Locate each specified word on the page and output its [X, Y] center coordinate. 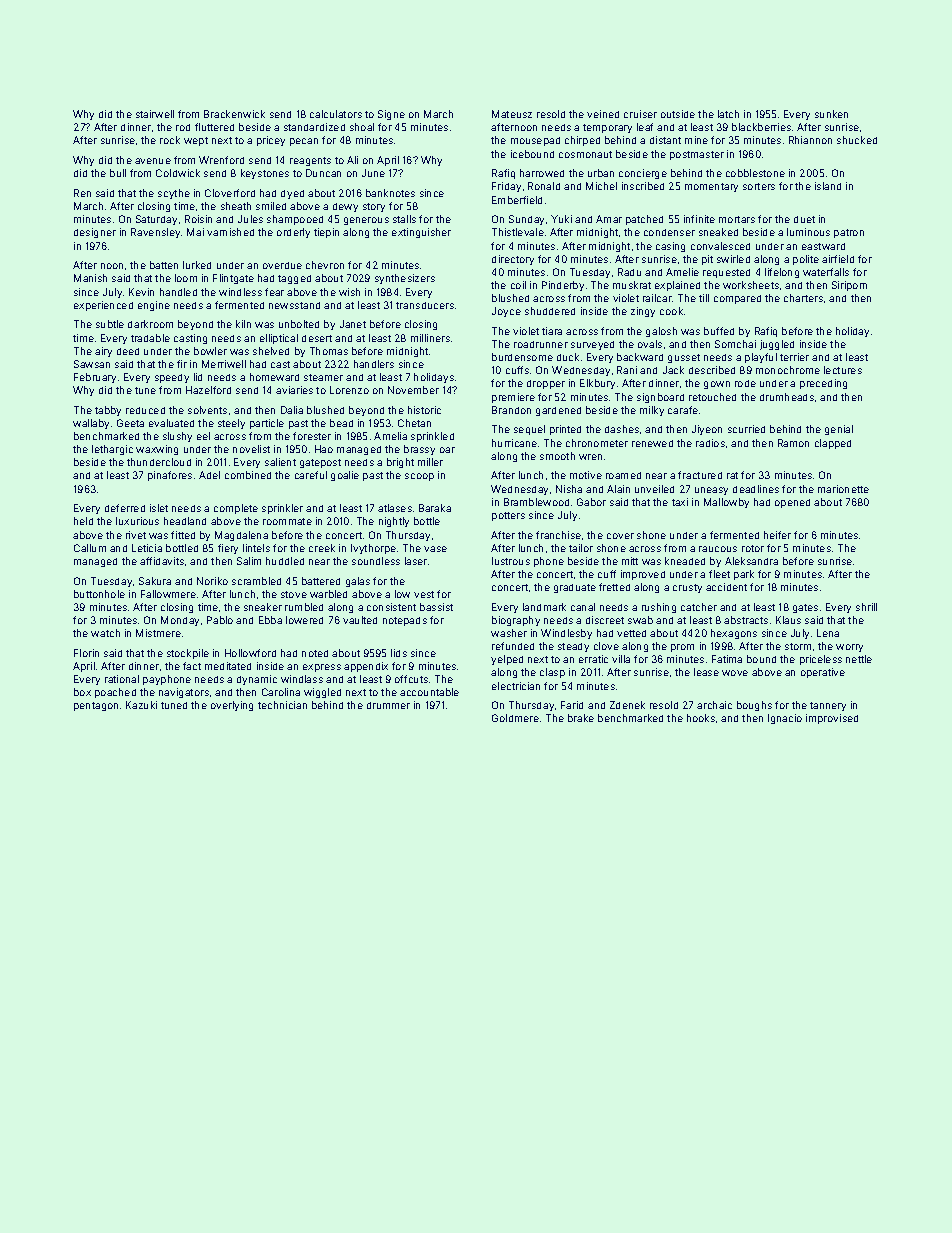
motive [586, 475]
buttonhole [99, 594]
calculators [336, 114]
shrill [866, 607]
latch [728, 114]
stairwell [155, 114]
